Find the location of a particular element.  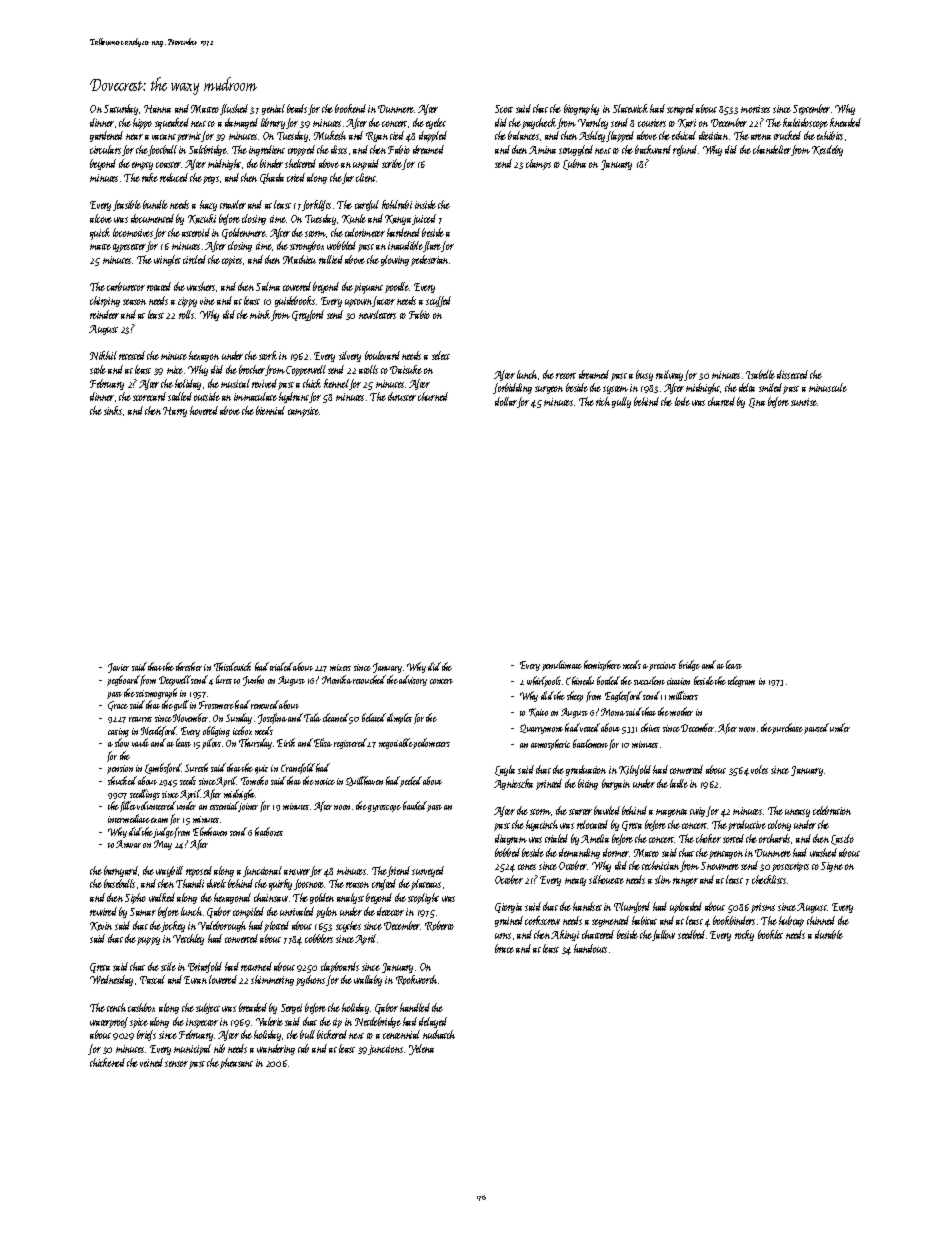

hovered is located at coordinates (204, 410).
